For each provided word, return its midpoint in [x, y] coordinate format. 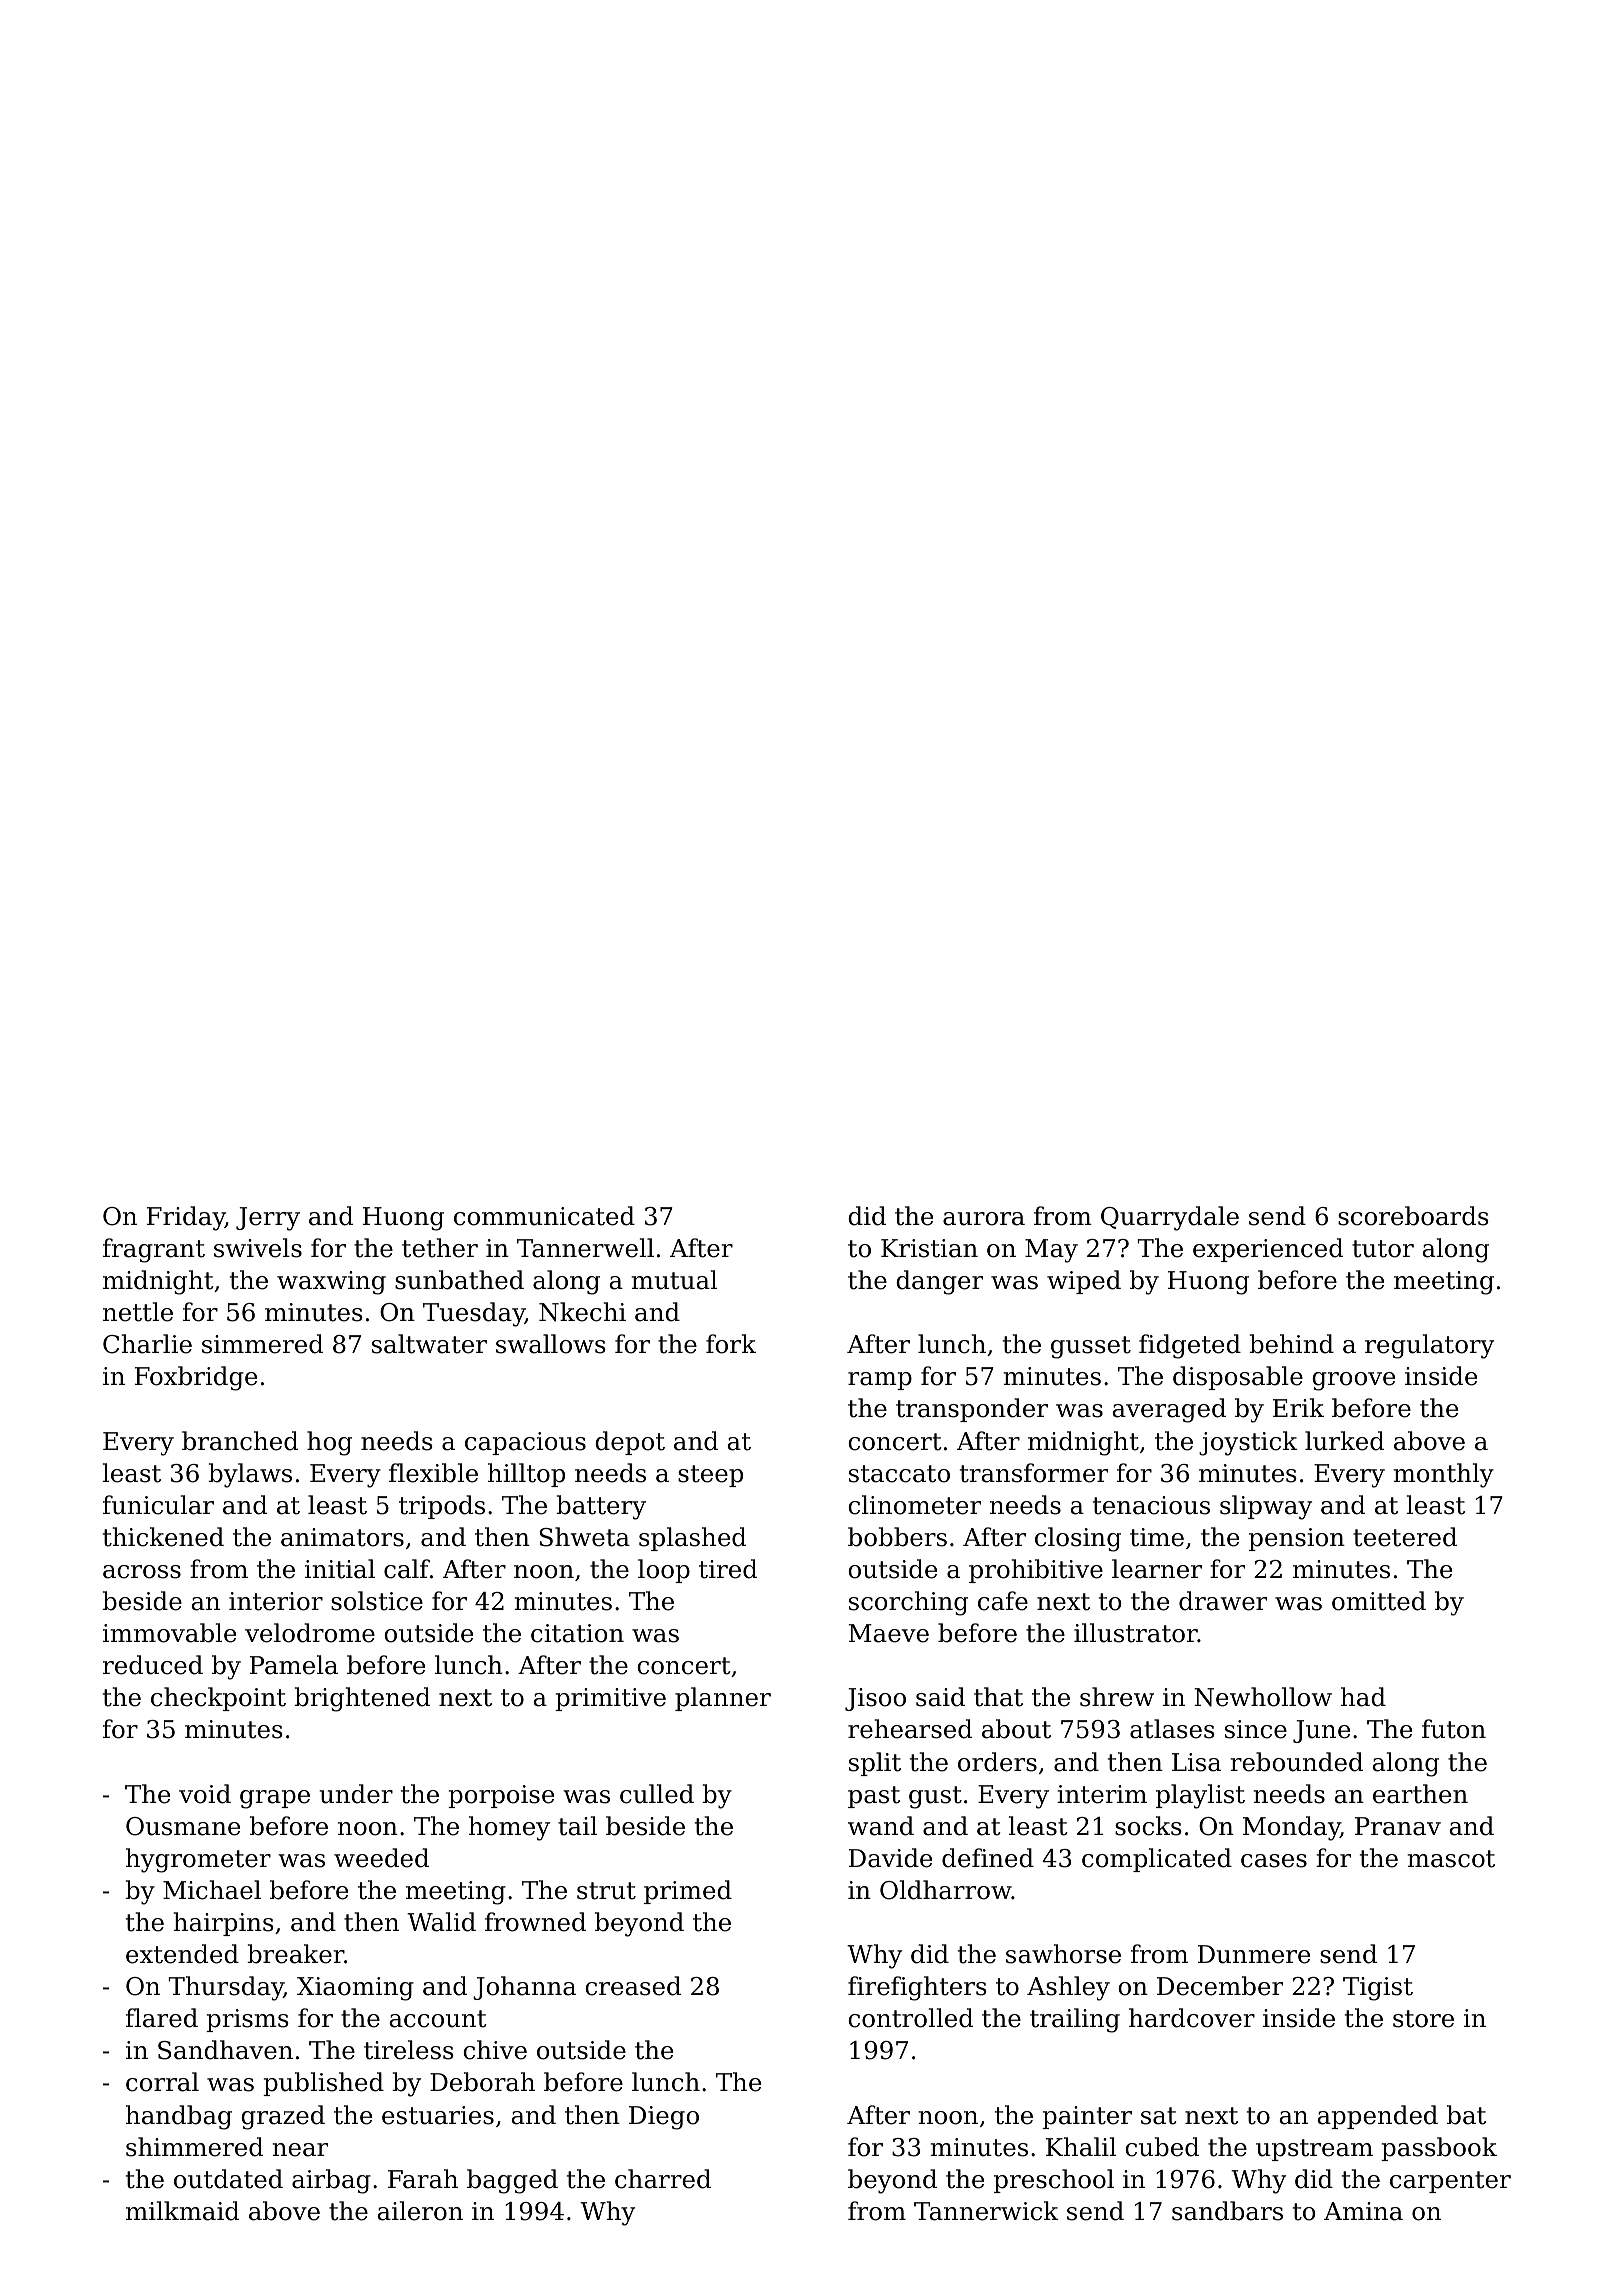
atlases [1172, 1729]
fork [731, 1344]
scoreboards [1413, 1216]
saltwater [429, 1344]
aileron [420, 2211]
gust [935, 1797]
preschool [1054, 2181]
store [1423, 2019]
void [205, 1794]
